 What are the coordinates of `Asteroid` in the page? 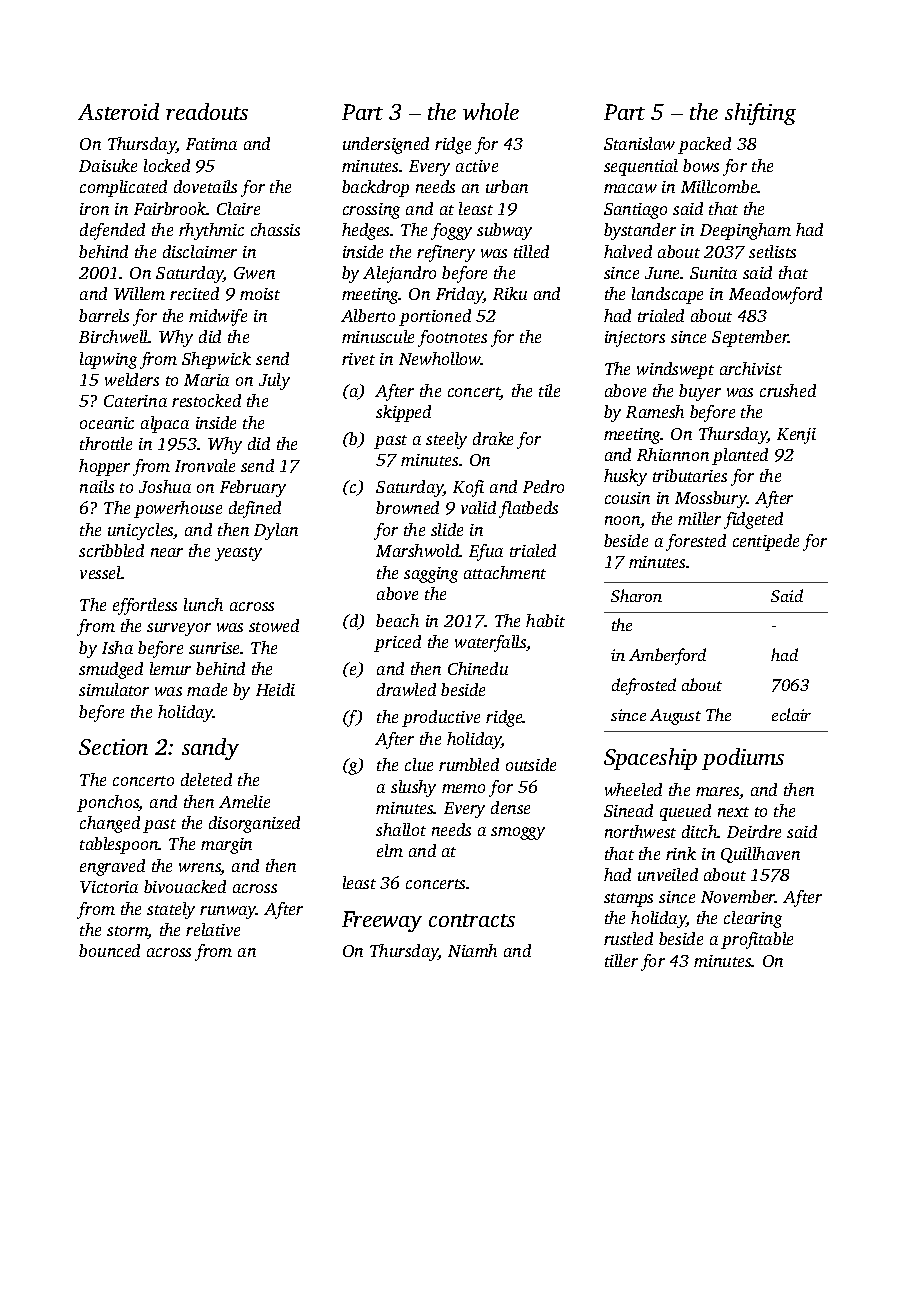 It's located at (118, 111).
